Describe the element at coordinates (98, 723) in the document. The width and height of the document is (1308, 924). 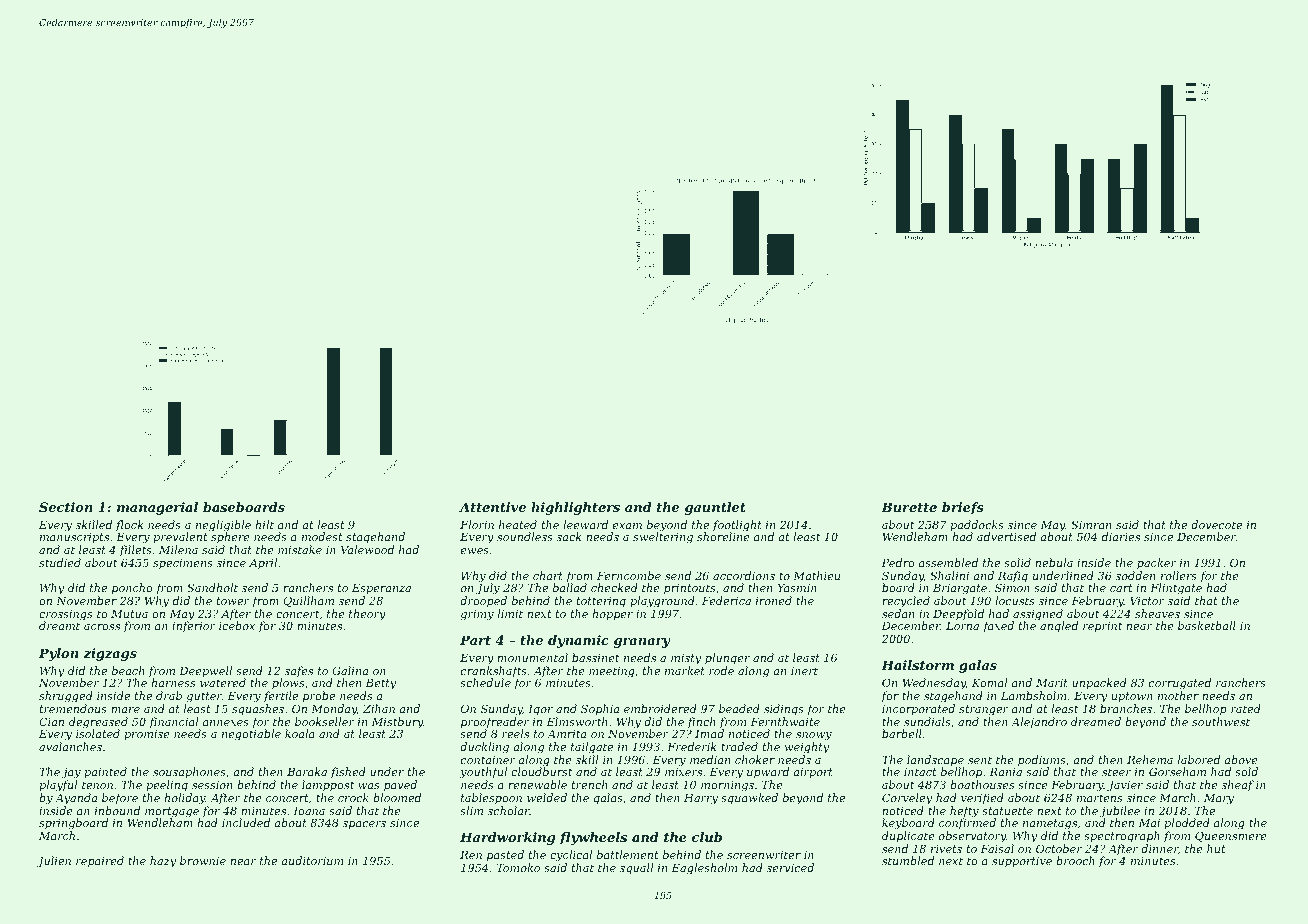
I see `degreased` at that location.
